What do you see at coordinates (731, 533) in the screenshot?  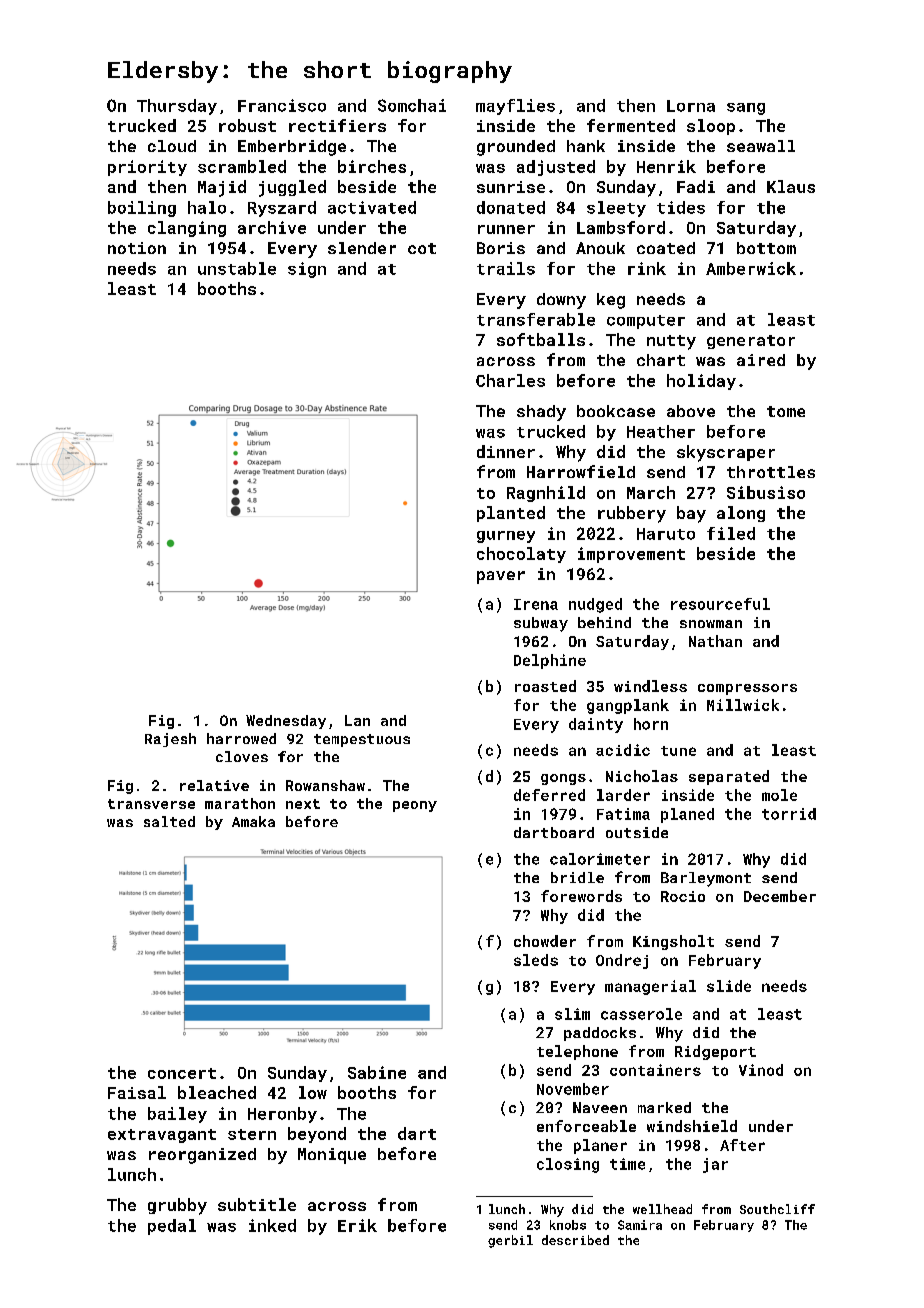 I see `filed` at bounding box center [731, 533].
